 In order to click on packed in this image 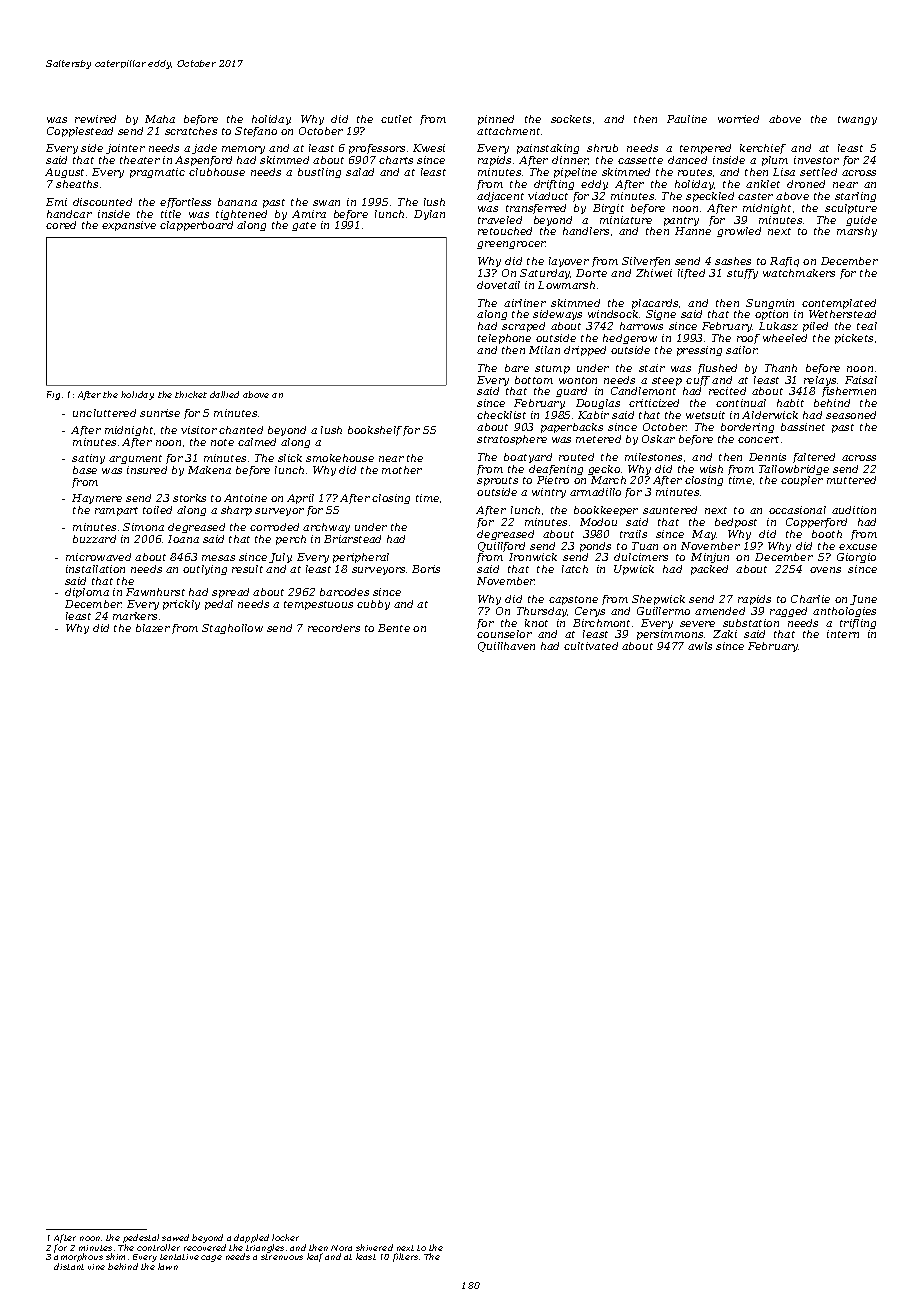, I will do `click(709, 570)`.
